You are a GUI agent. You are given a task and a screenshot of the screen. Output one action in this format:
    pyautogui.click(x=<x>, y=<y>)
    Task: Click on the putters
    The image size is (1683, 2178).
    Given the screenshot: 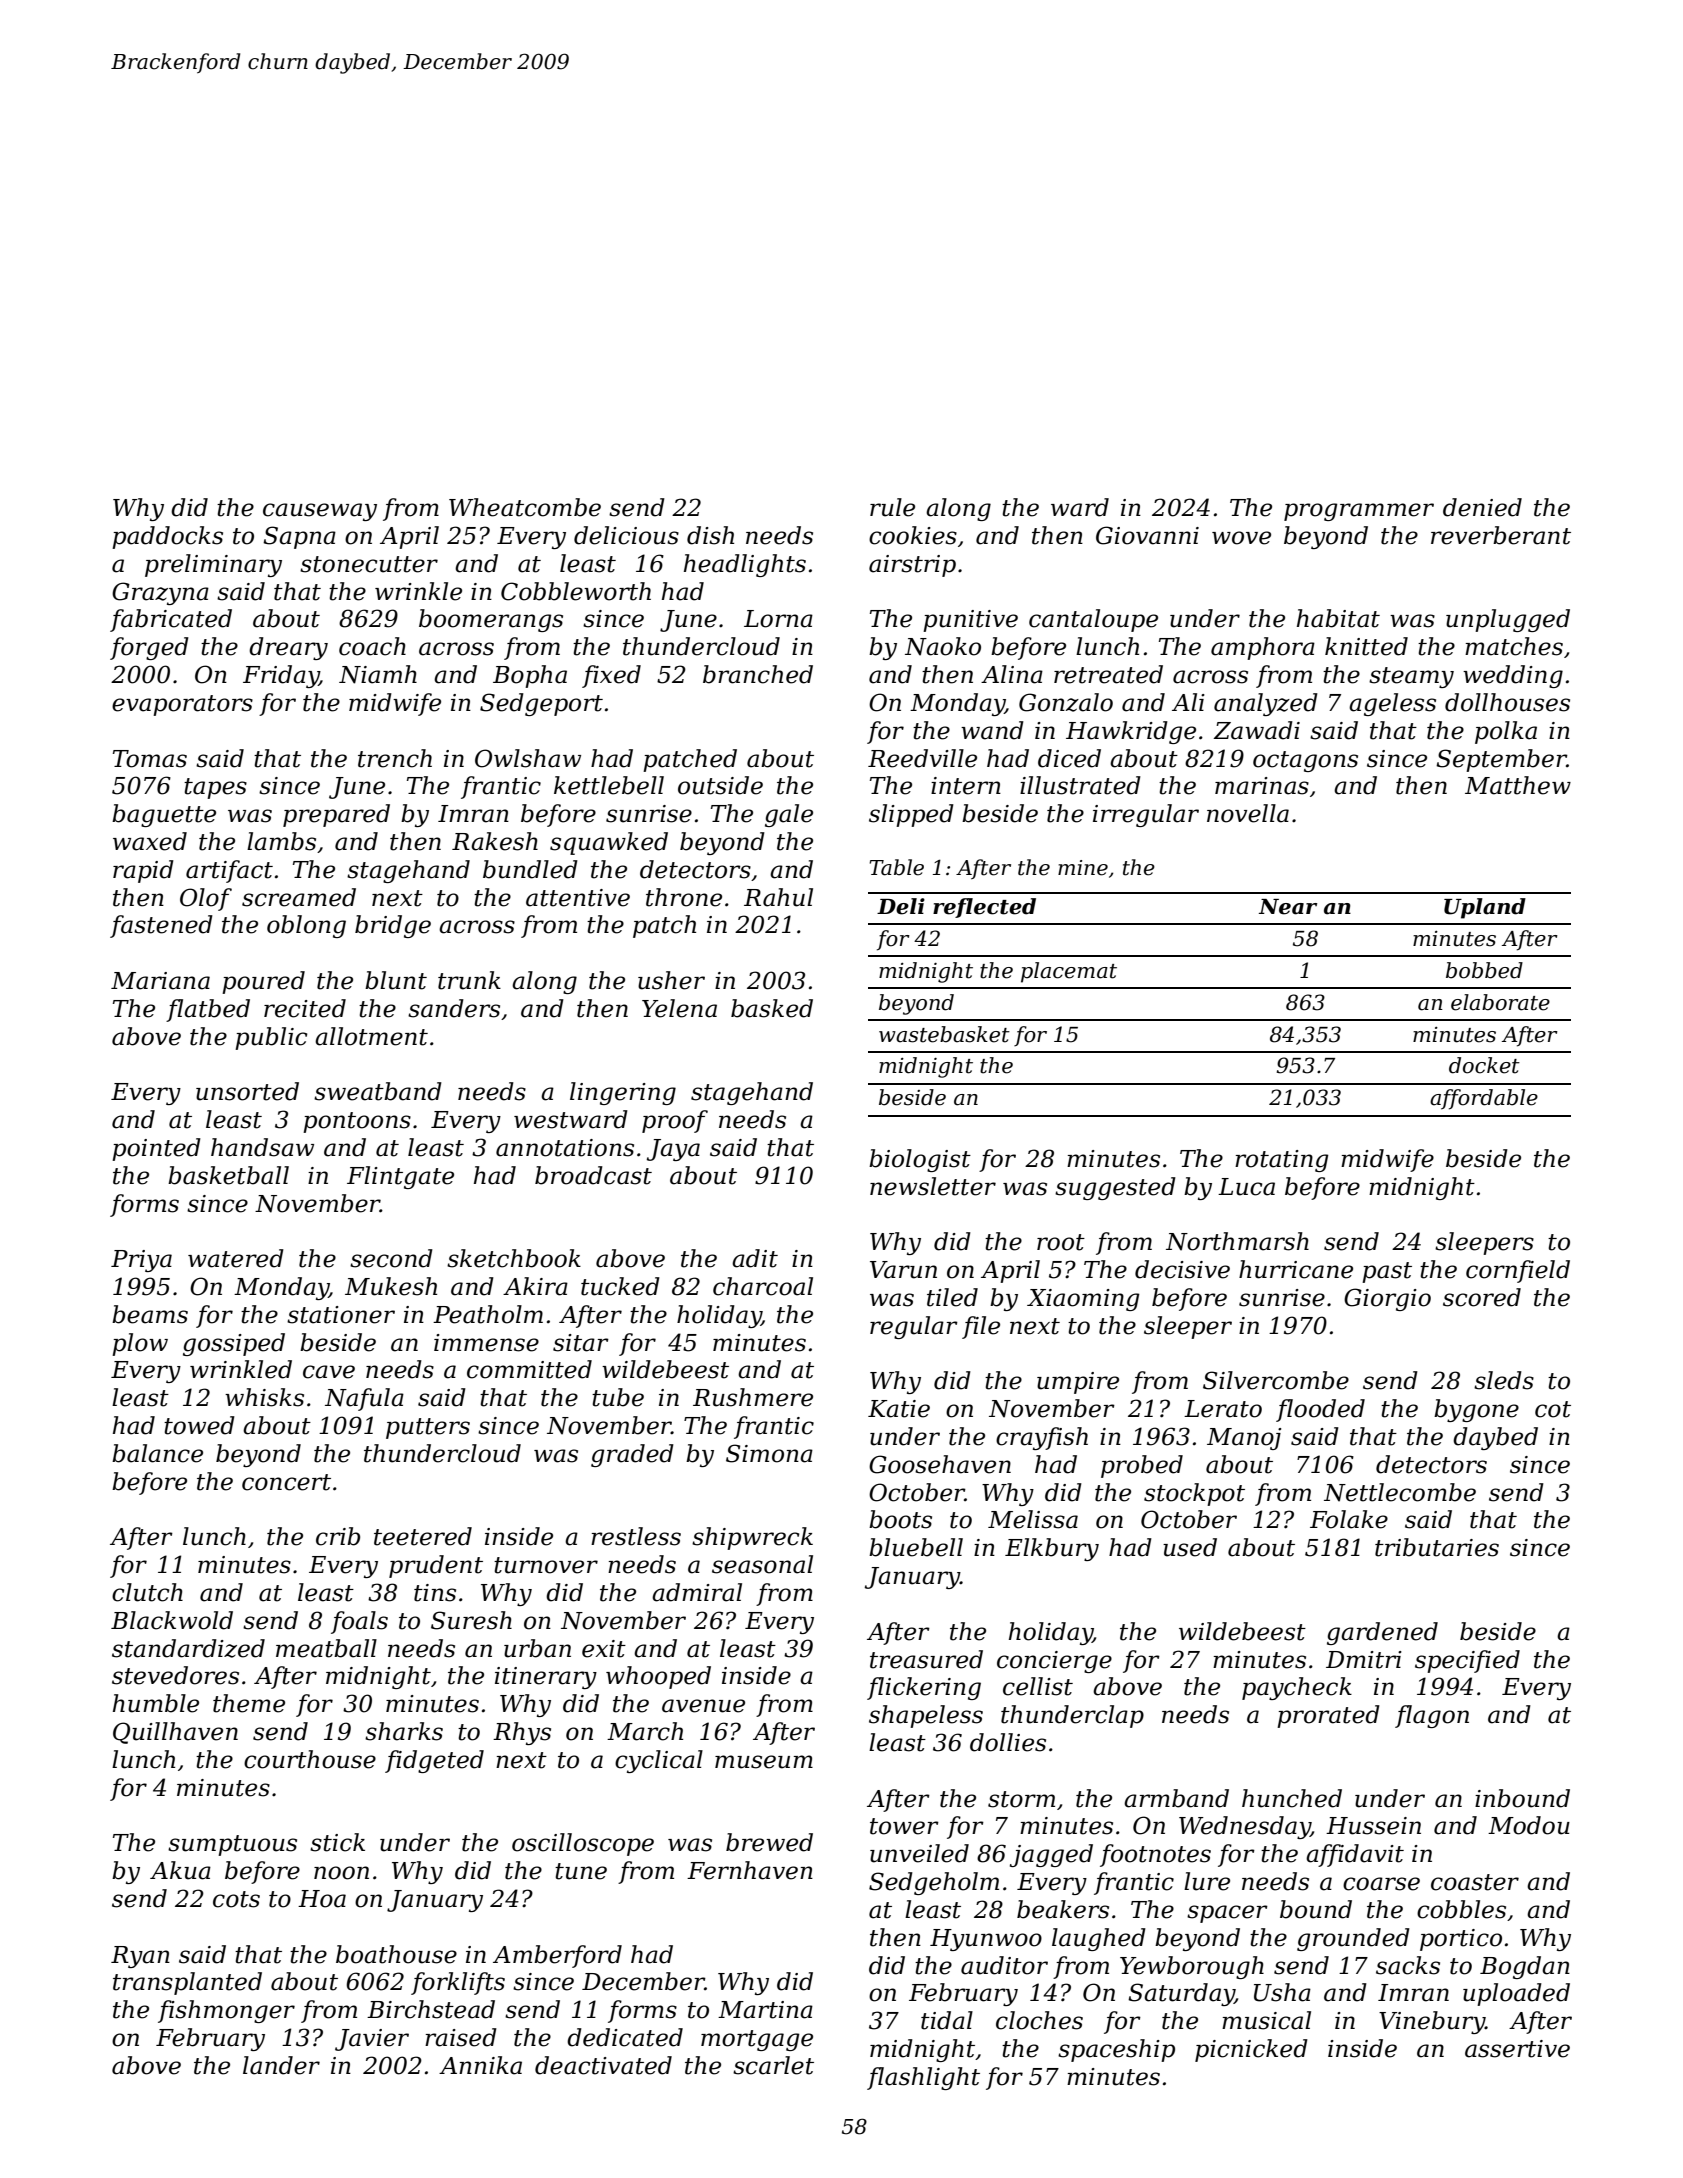 What is the action you would take?
    pyautogui.click(x=428, y=1428)
